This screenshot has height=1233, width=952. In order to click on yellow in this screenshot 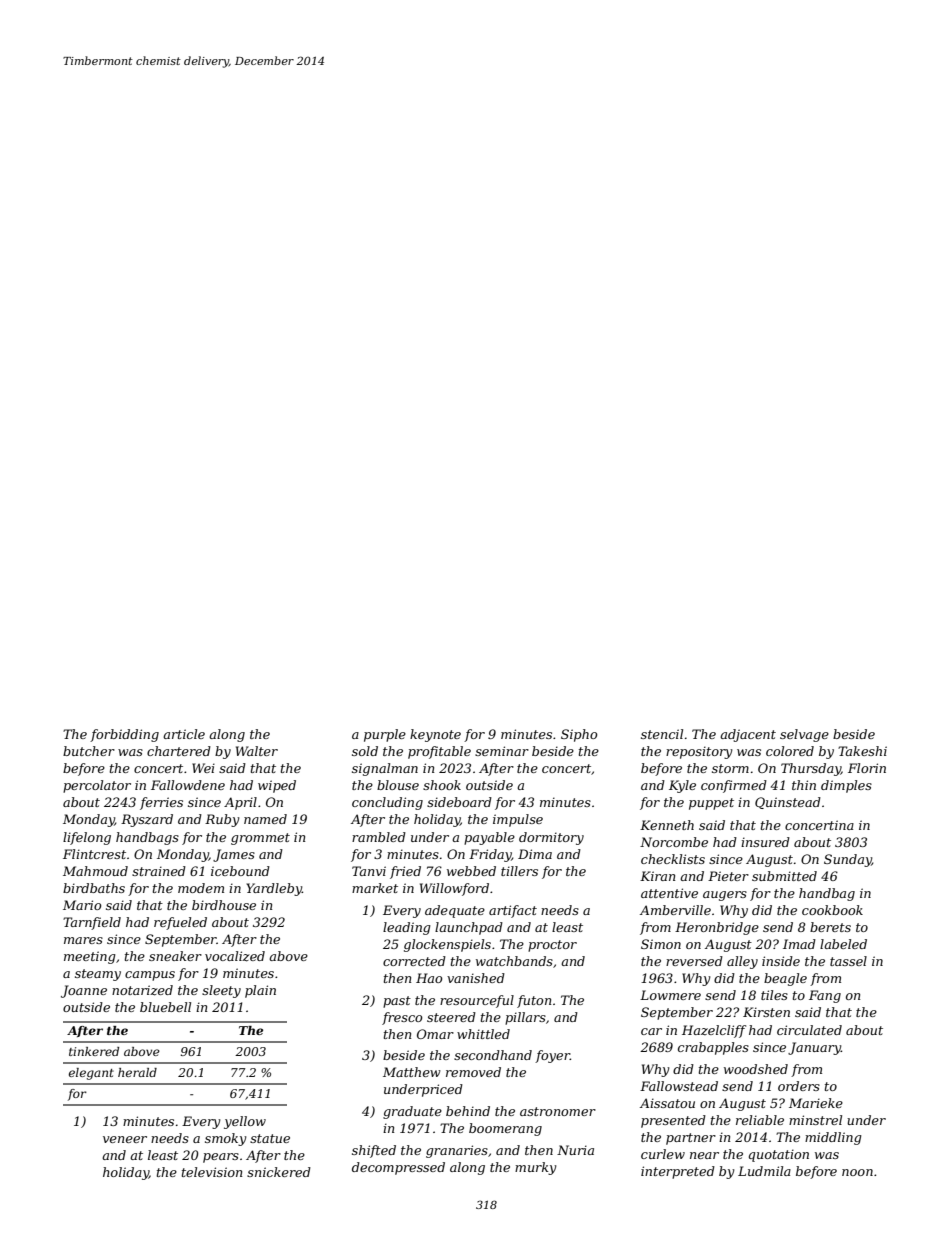, I will do `click(245, 1122)`.
